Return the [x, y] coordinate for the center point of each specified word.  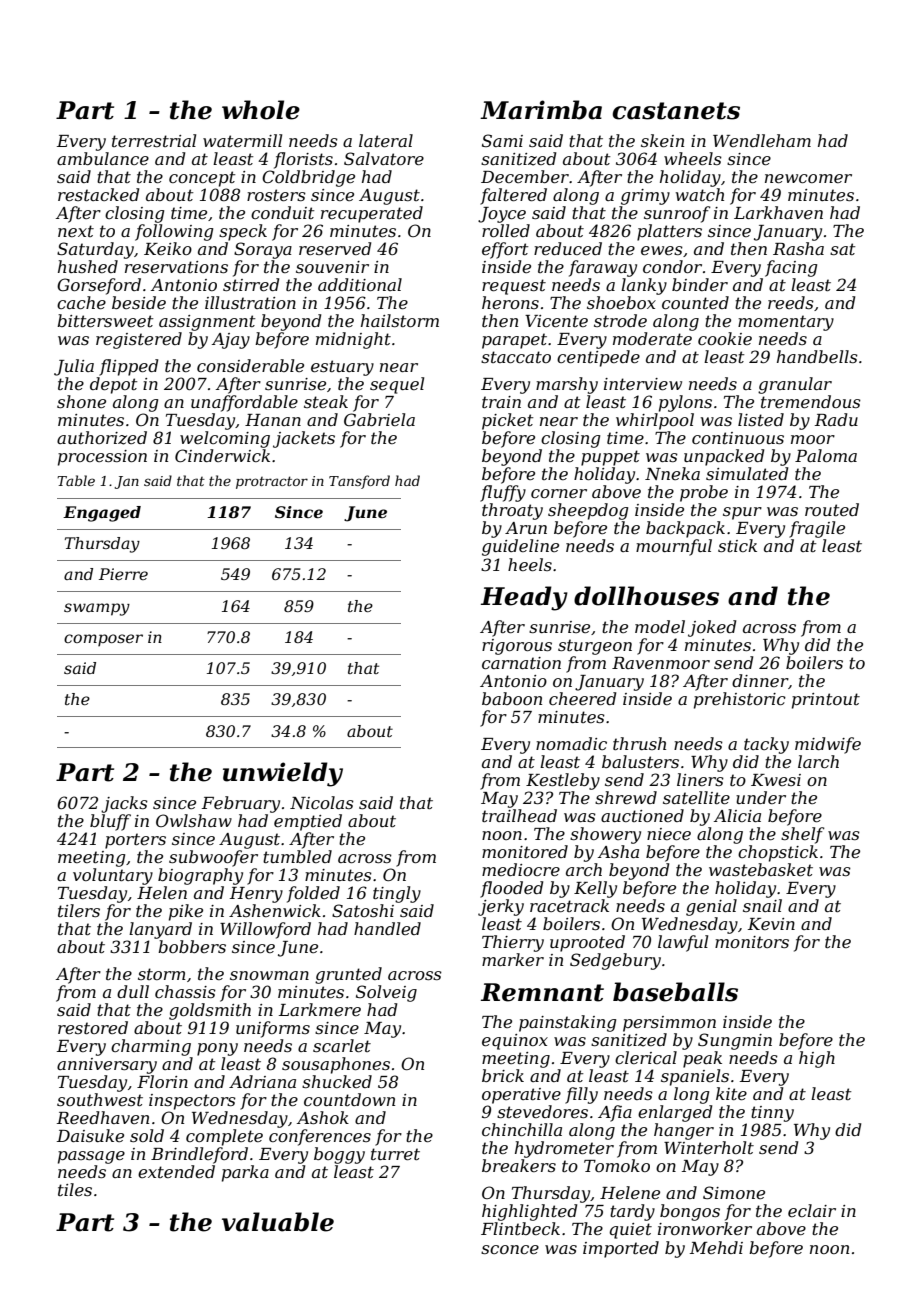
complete [224, 1137]
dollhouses [646, 596]
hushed [88, 266]
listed [761, 419]
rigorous [517, 647]
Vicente [556, 321]
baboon [512, 698]
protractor [272, 482]
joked [712, 628]
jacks [124, 804]
